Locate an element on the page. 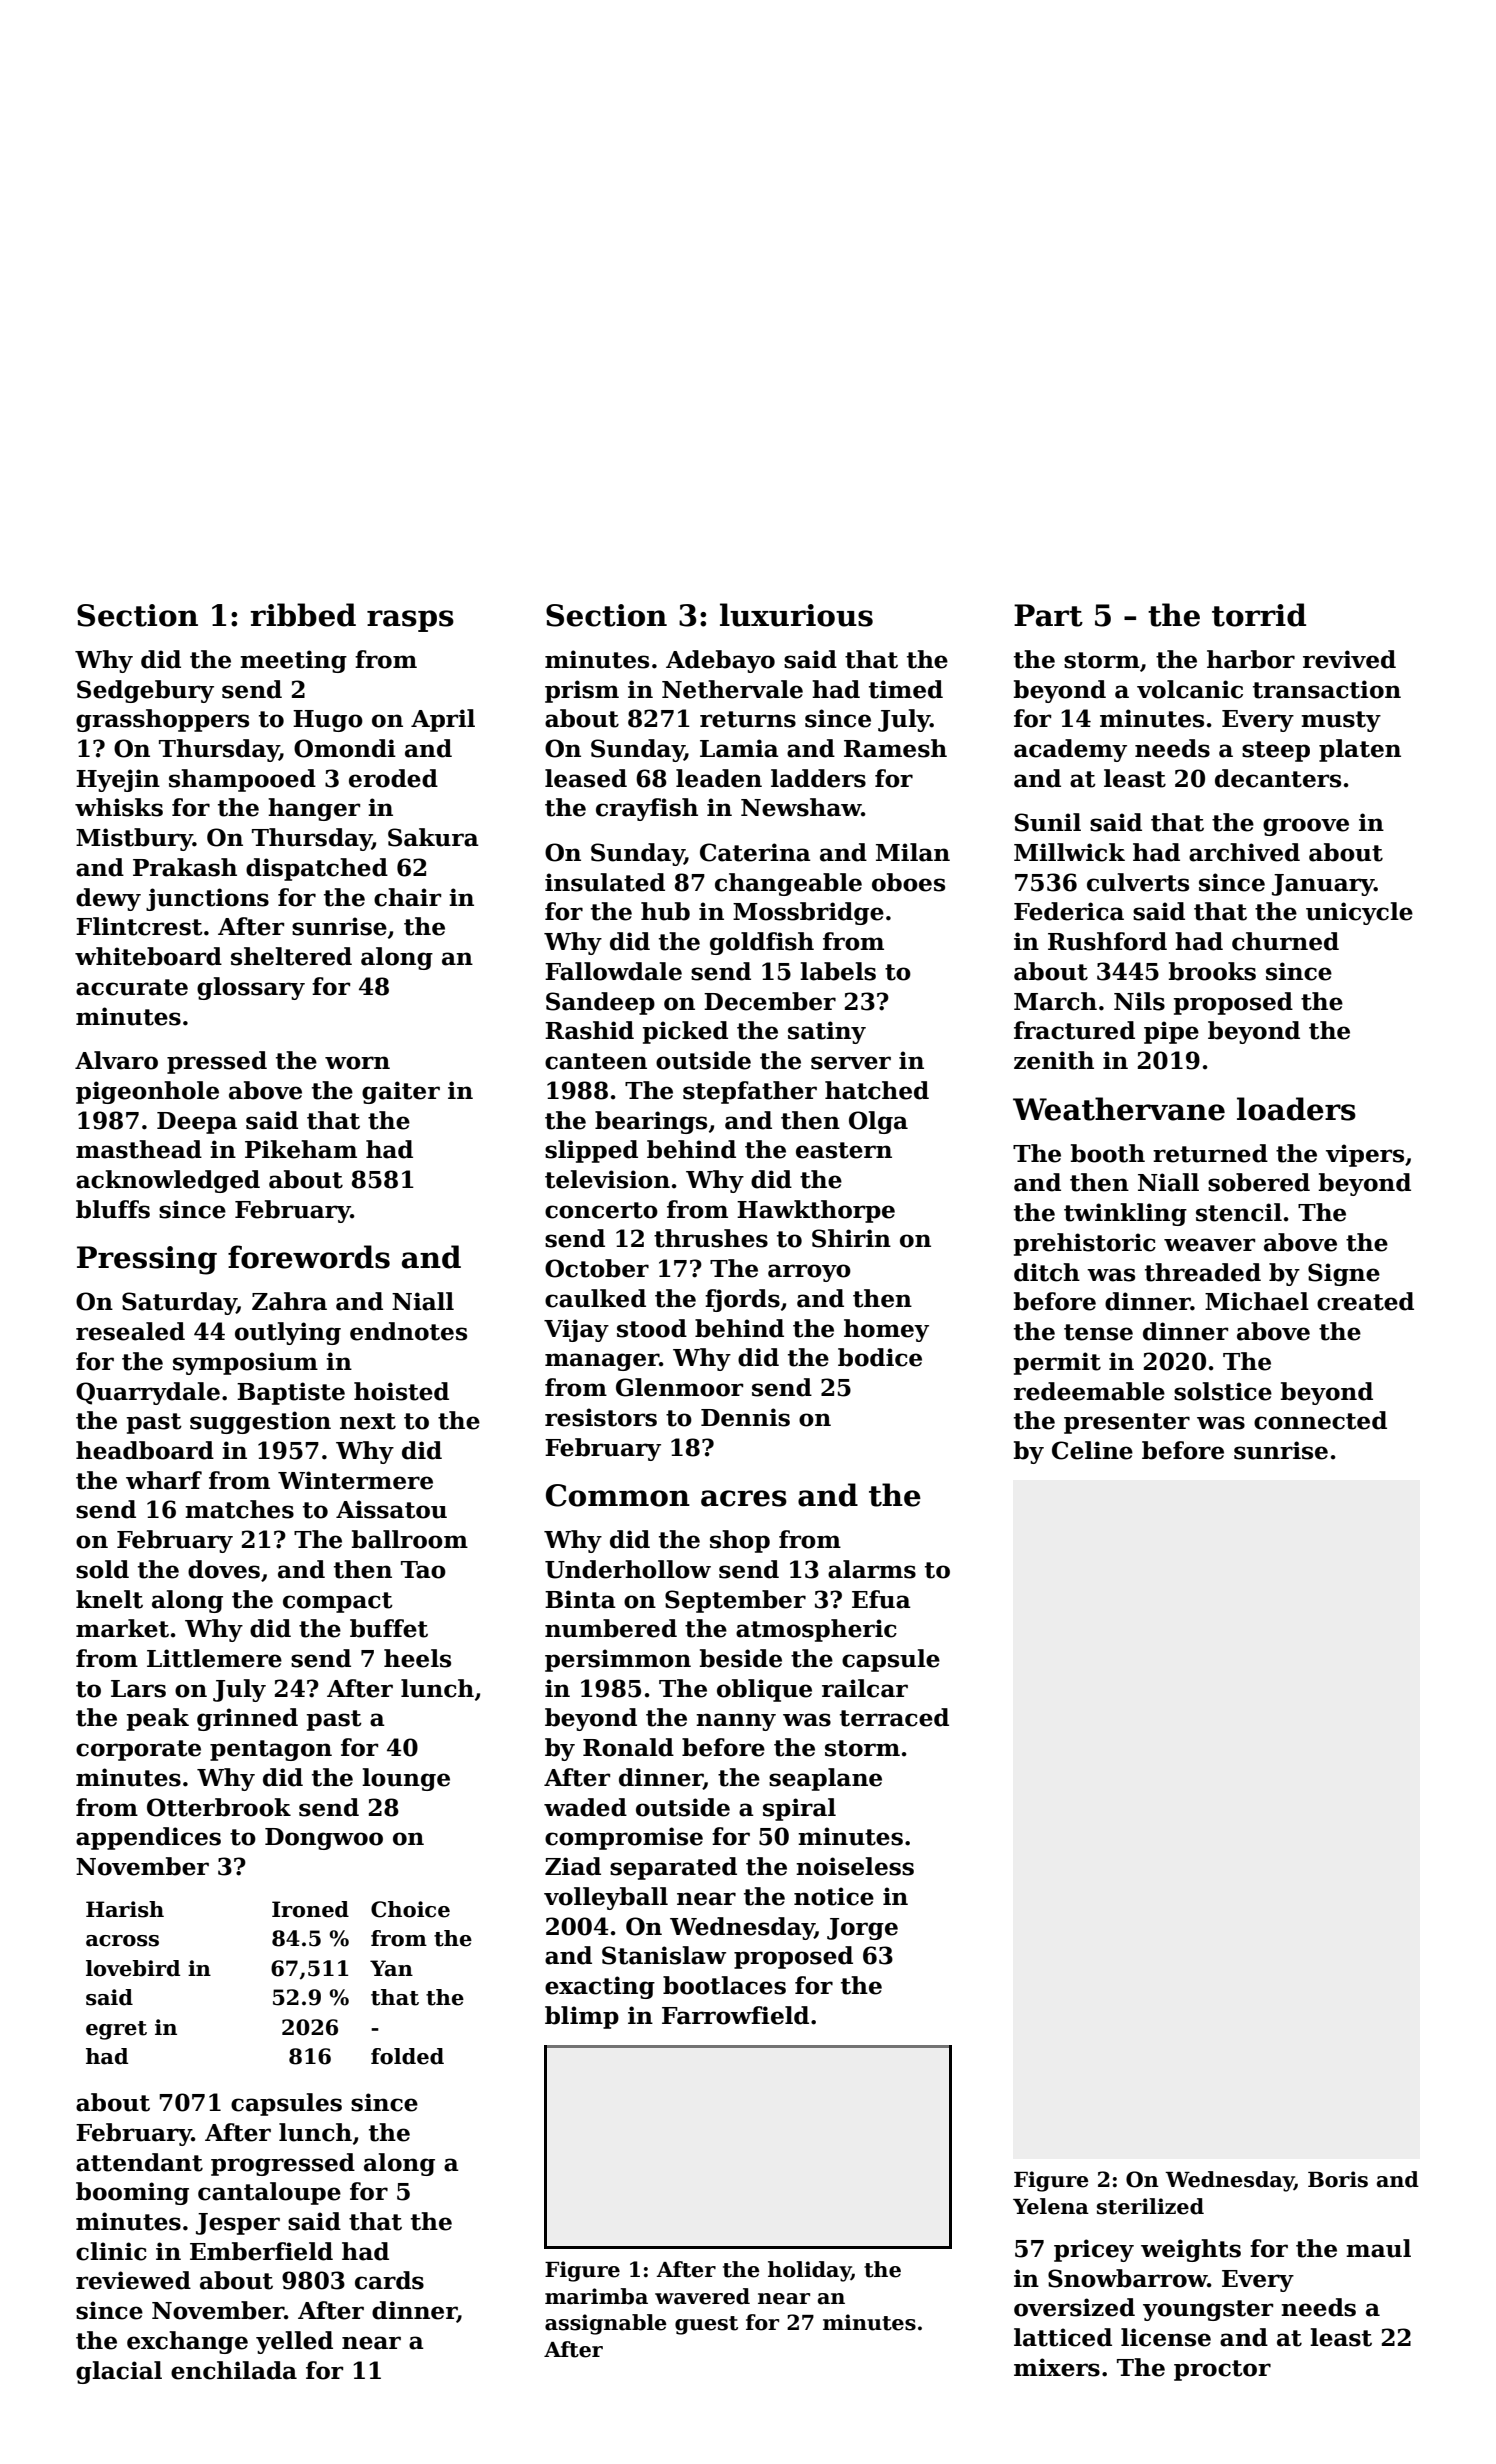 This image has height=2464, width=1496. mixers is located at coordinates (1057, 2367).
